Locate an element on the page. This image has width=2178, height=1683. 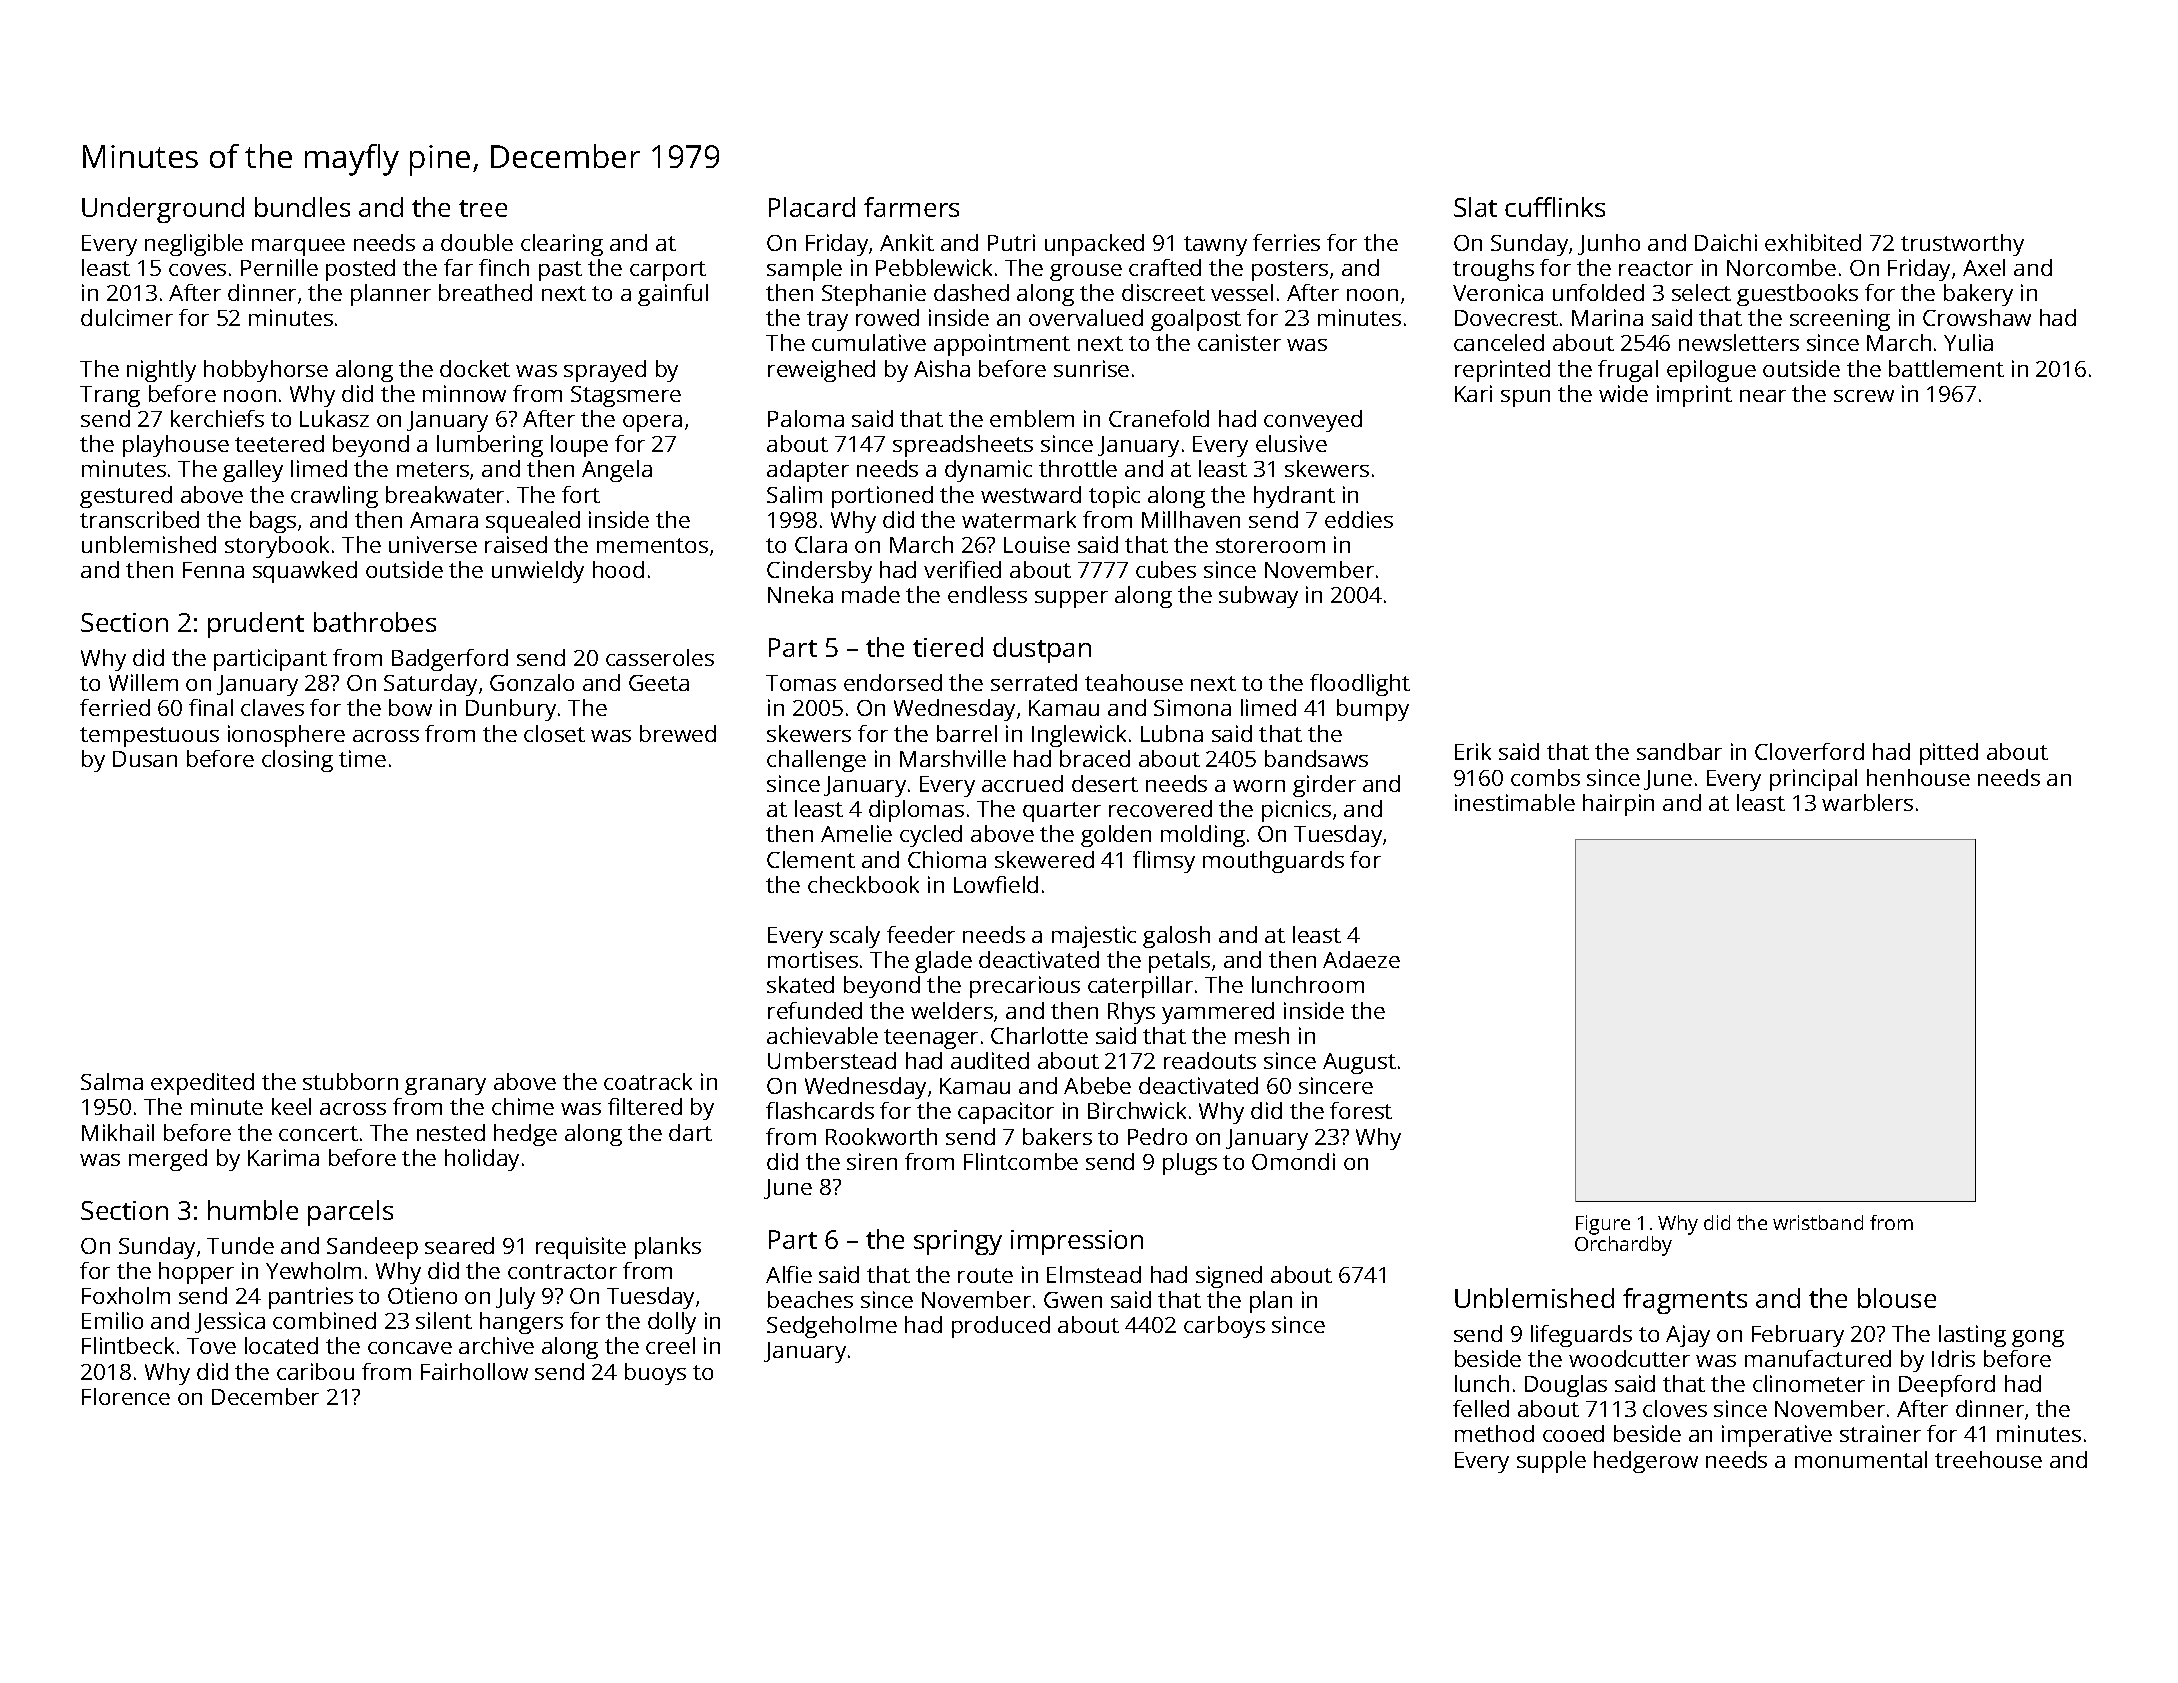
readouts is located at coordinates (1210, 1060).
